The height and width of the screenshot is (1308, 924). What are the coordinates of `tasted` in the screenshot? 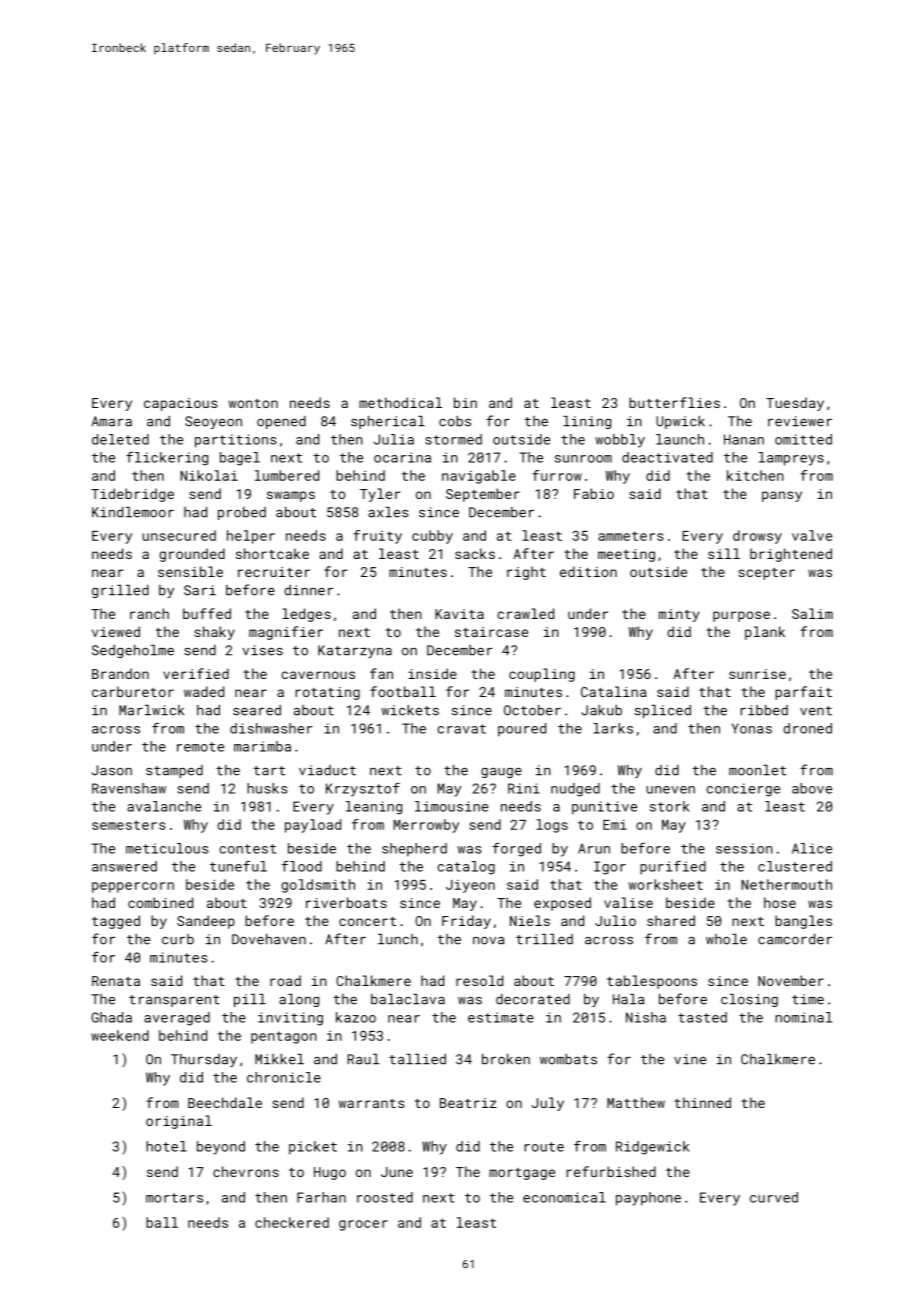 It's located at (702, 1017).
